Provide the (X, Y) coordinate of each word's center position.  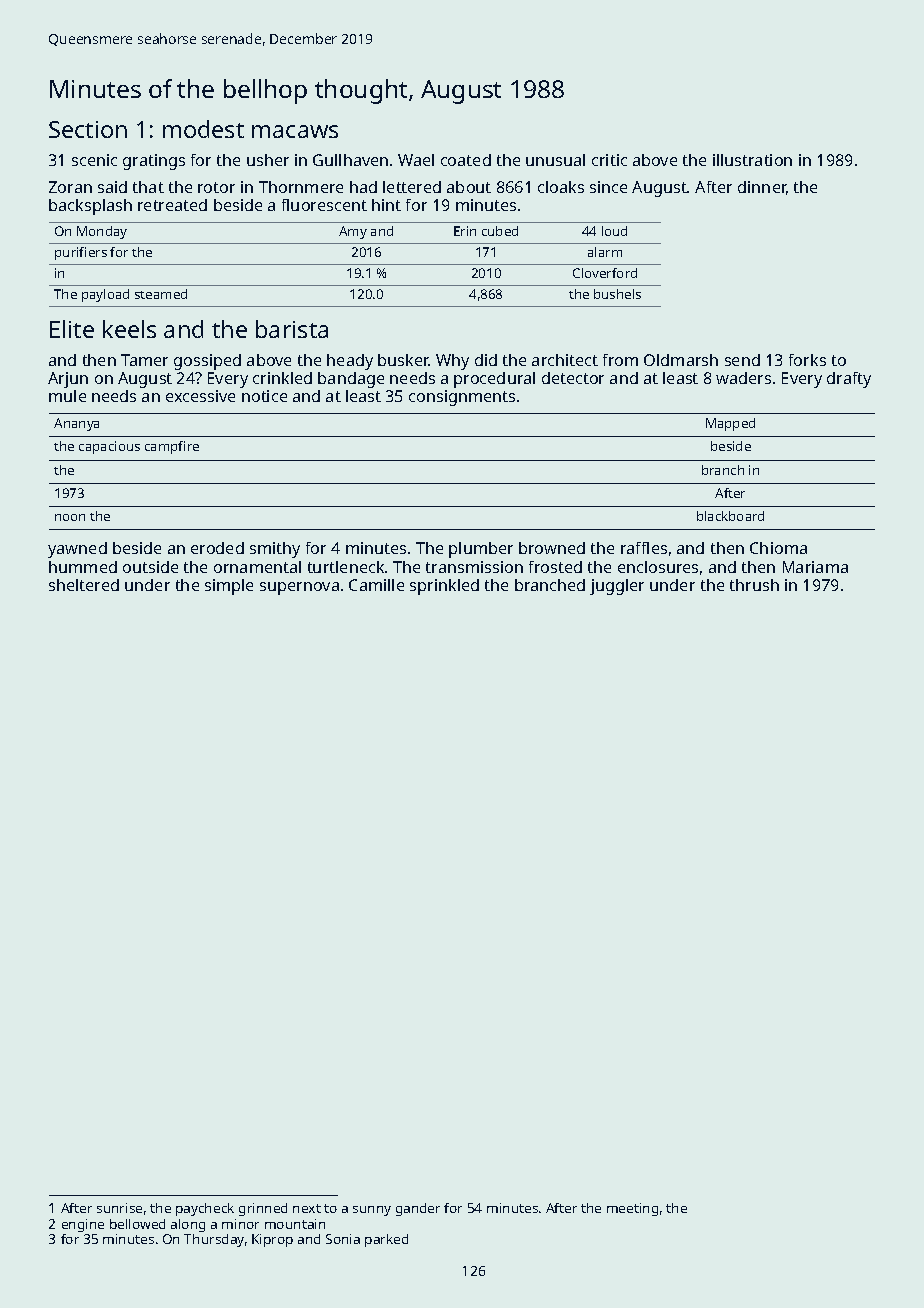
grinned (263, 1209)
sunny (372, 1211)
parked (386, 1240)
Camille (376, 585)
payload (105, 295)
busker (403, 360)
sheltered (84, 585)
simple (229, 587)
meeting (632, 1209)
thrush (754, 585)
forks (807, 360)
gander (418, 1209)
